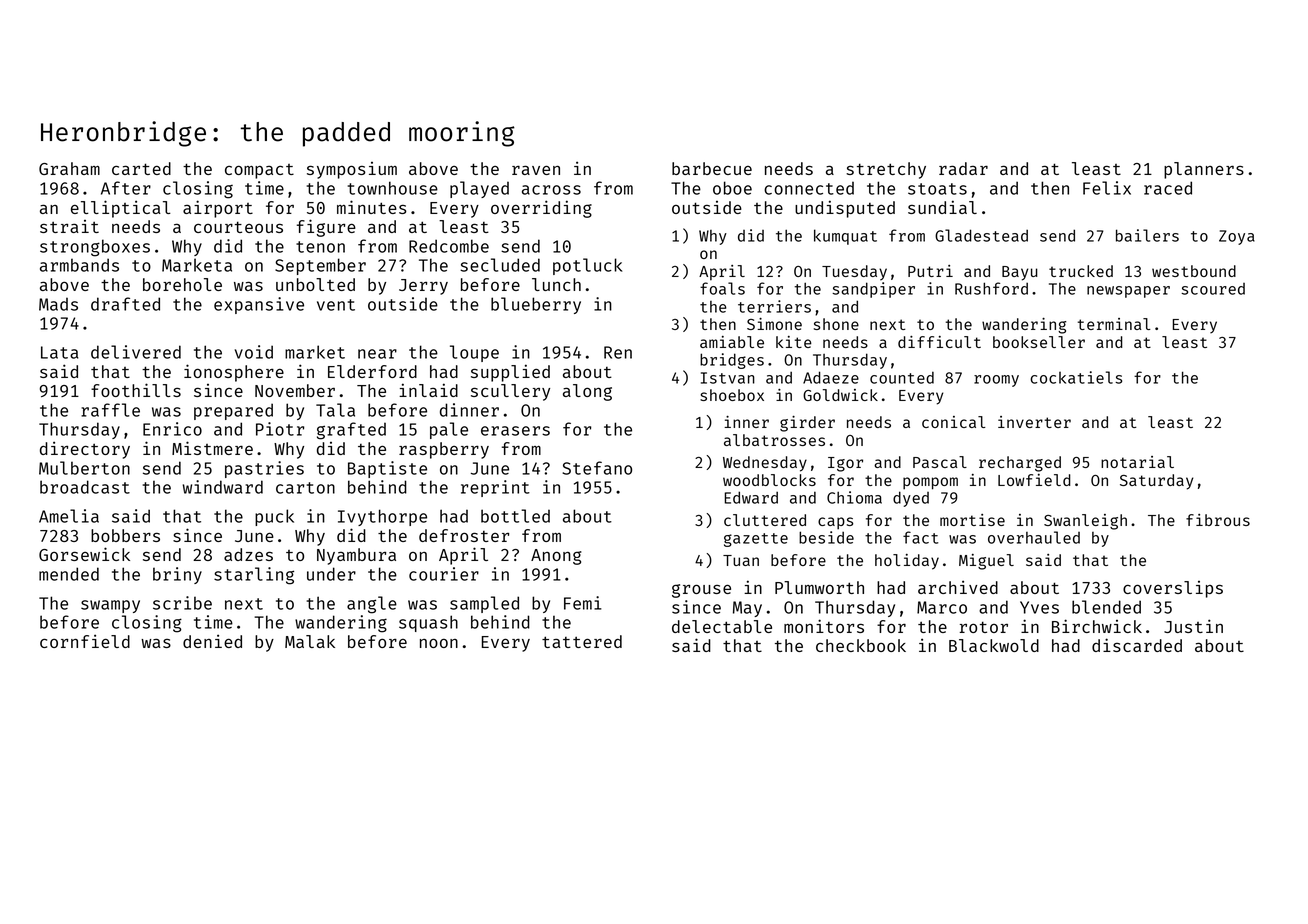 The width and height of the document is (1308, 924). I want to click on courteous, so click(238, 227).
